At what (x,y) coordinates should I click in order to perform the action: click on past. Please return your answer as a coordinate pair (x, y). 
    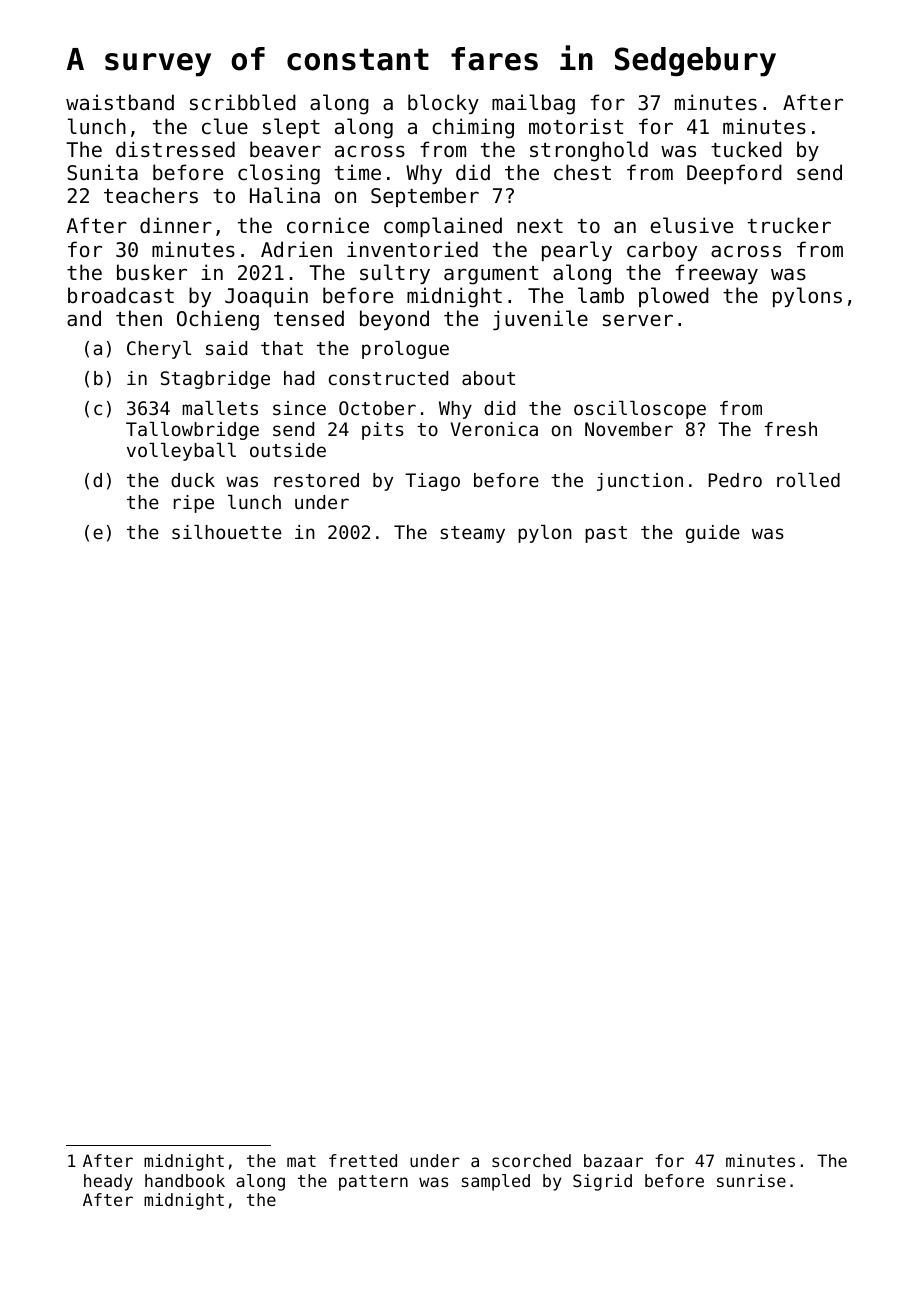
    Looking at the image, I should click on (606, 534).
